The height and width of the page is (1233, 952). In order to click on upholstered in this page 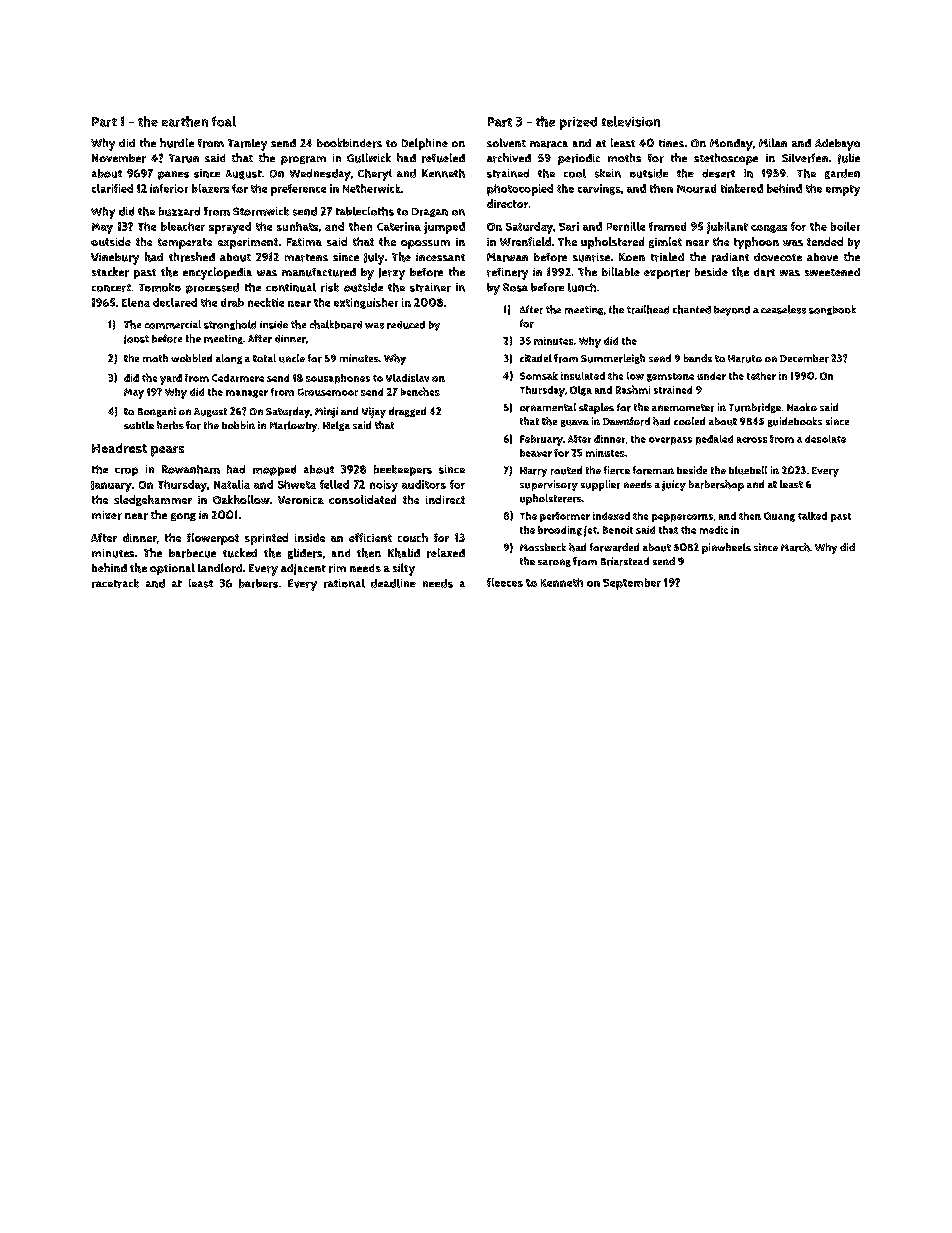, I will do `click(612, 243)`.
